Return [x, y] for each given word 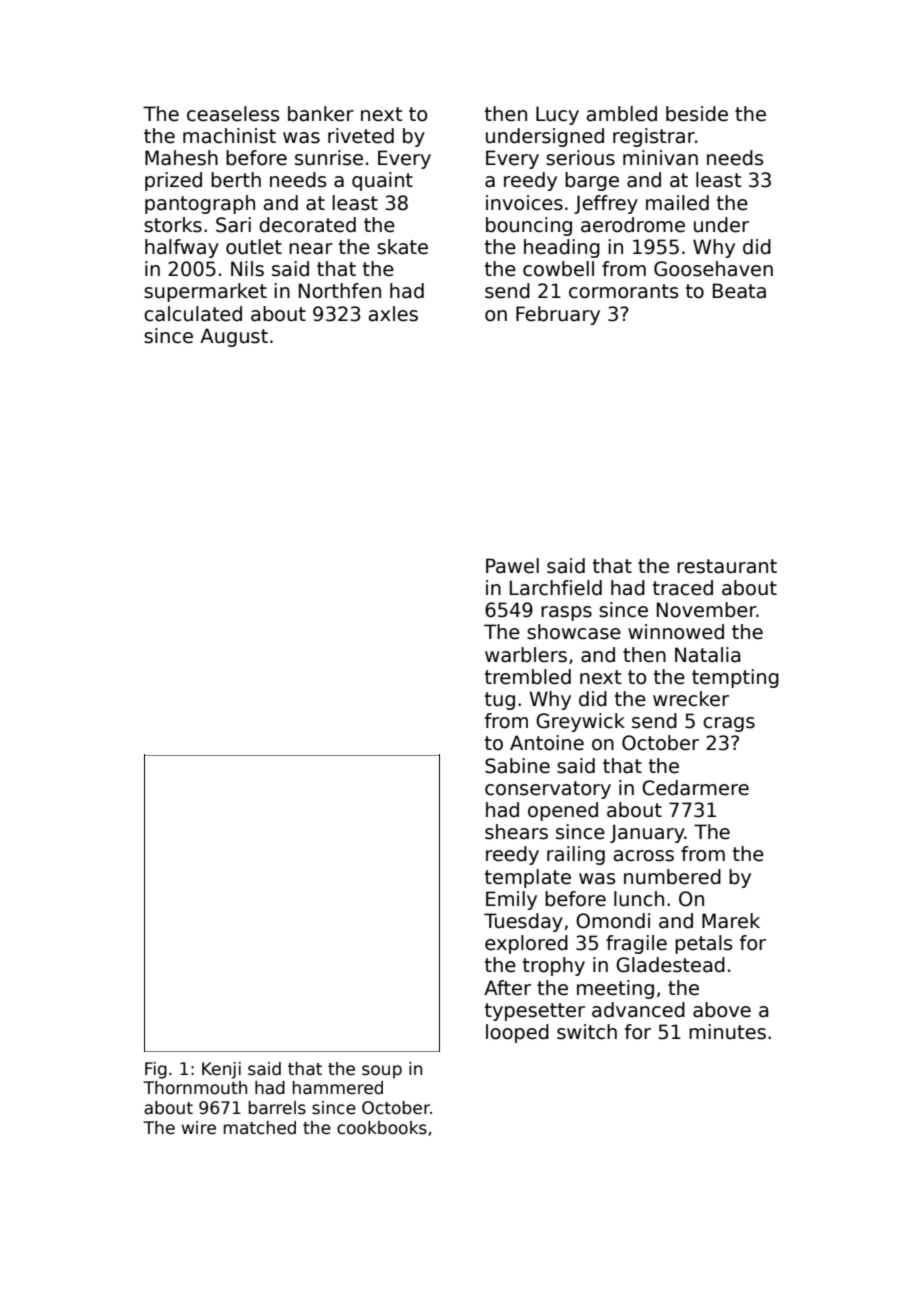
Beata [739, 291]
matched [260, 1128]
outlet [254, 247]
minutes [727, 1032]
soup [382, 1072]
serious [580, 158]
